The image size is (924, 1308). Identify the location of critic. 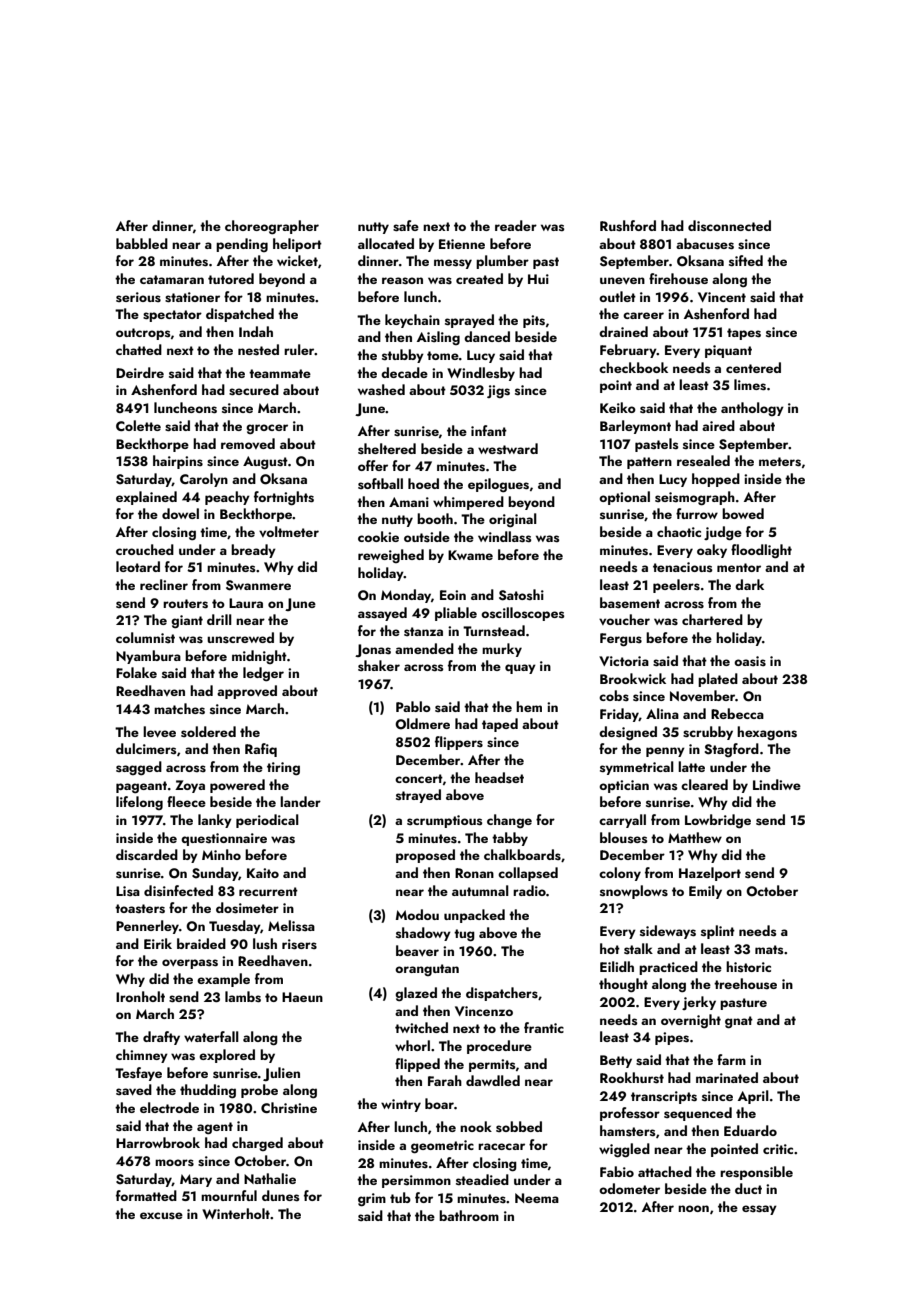
(778, 1149).
